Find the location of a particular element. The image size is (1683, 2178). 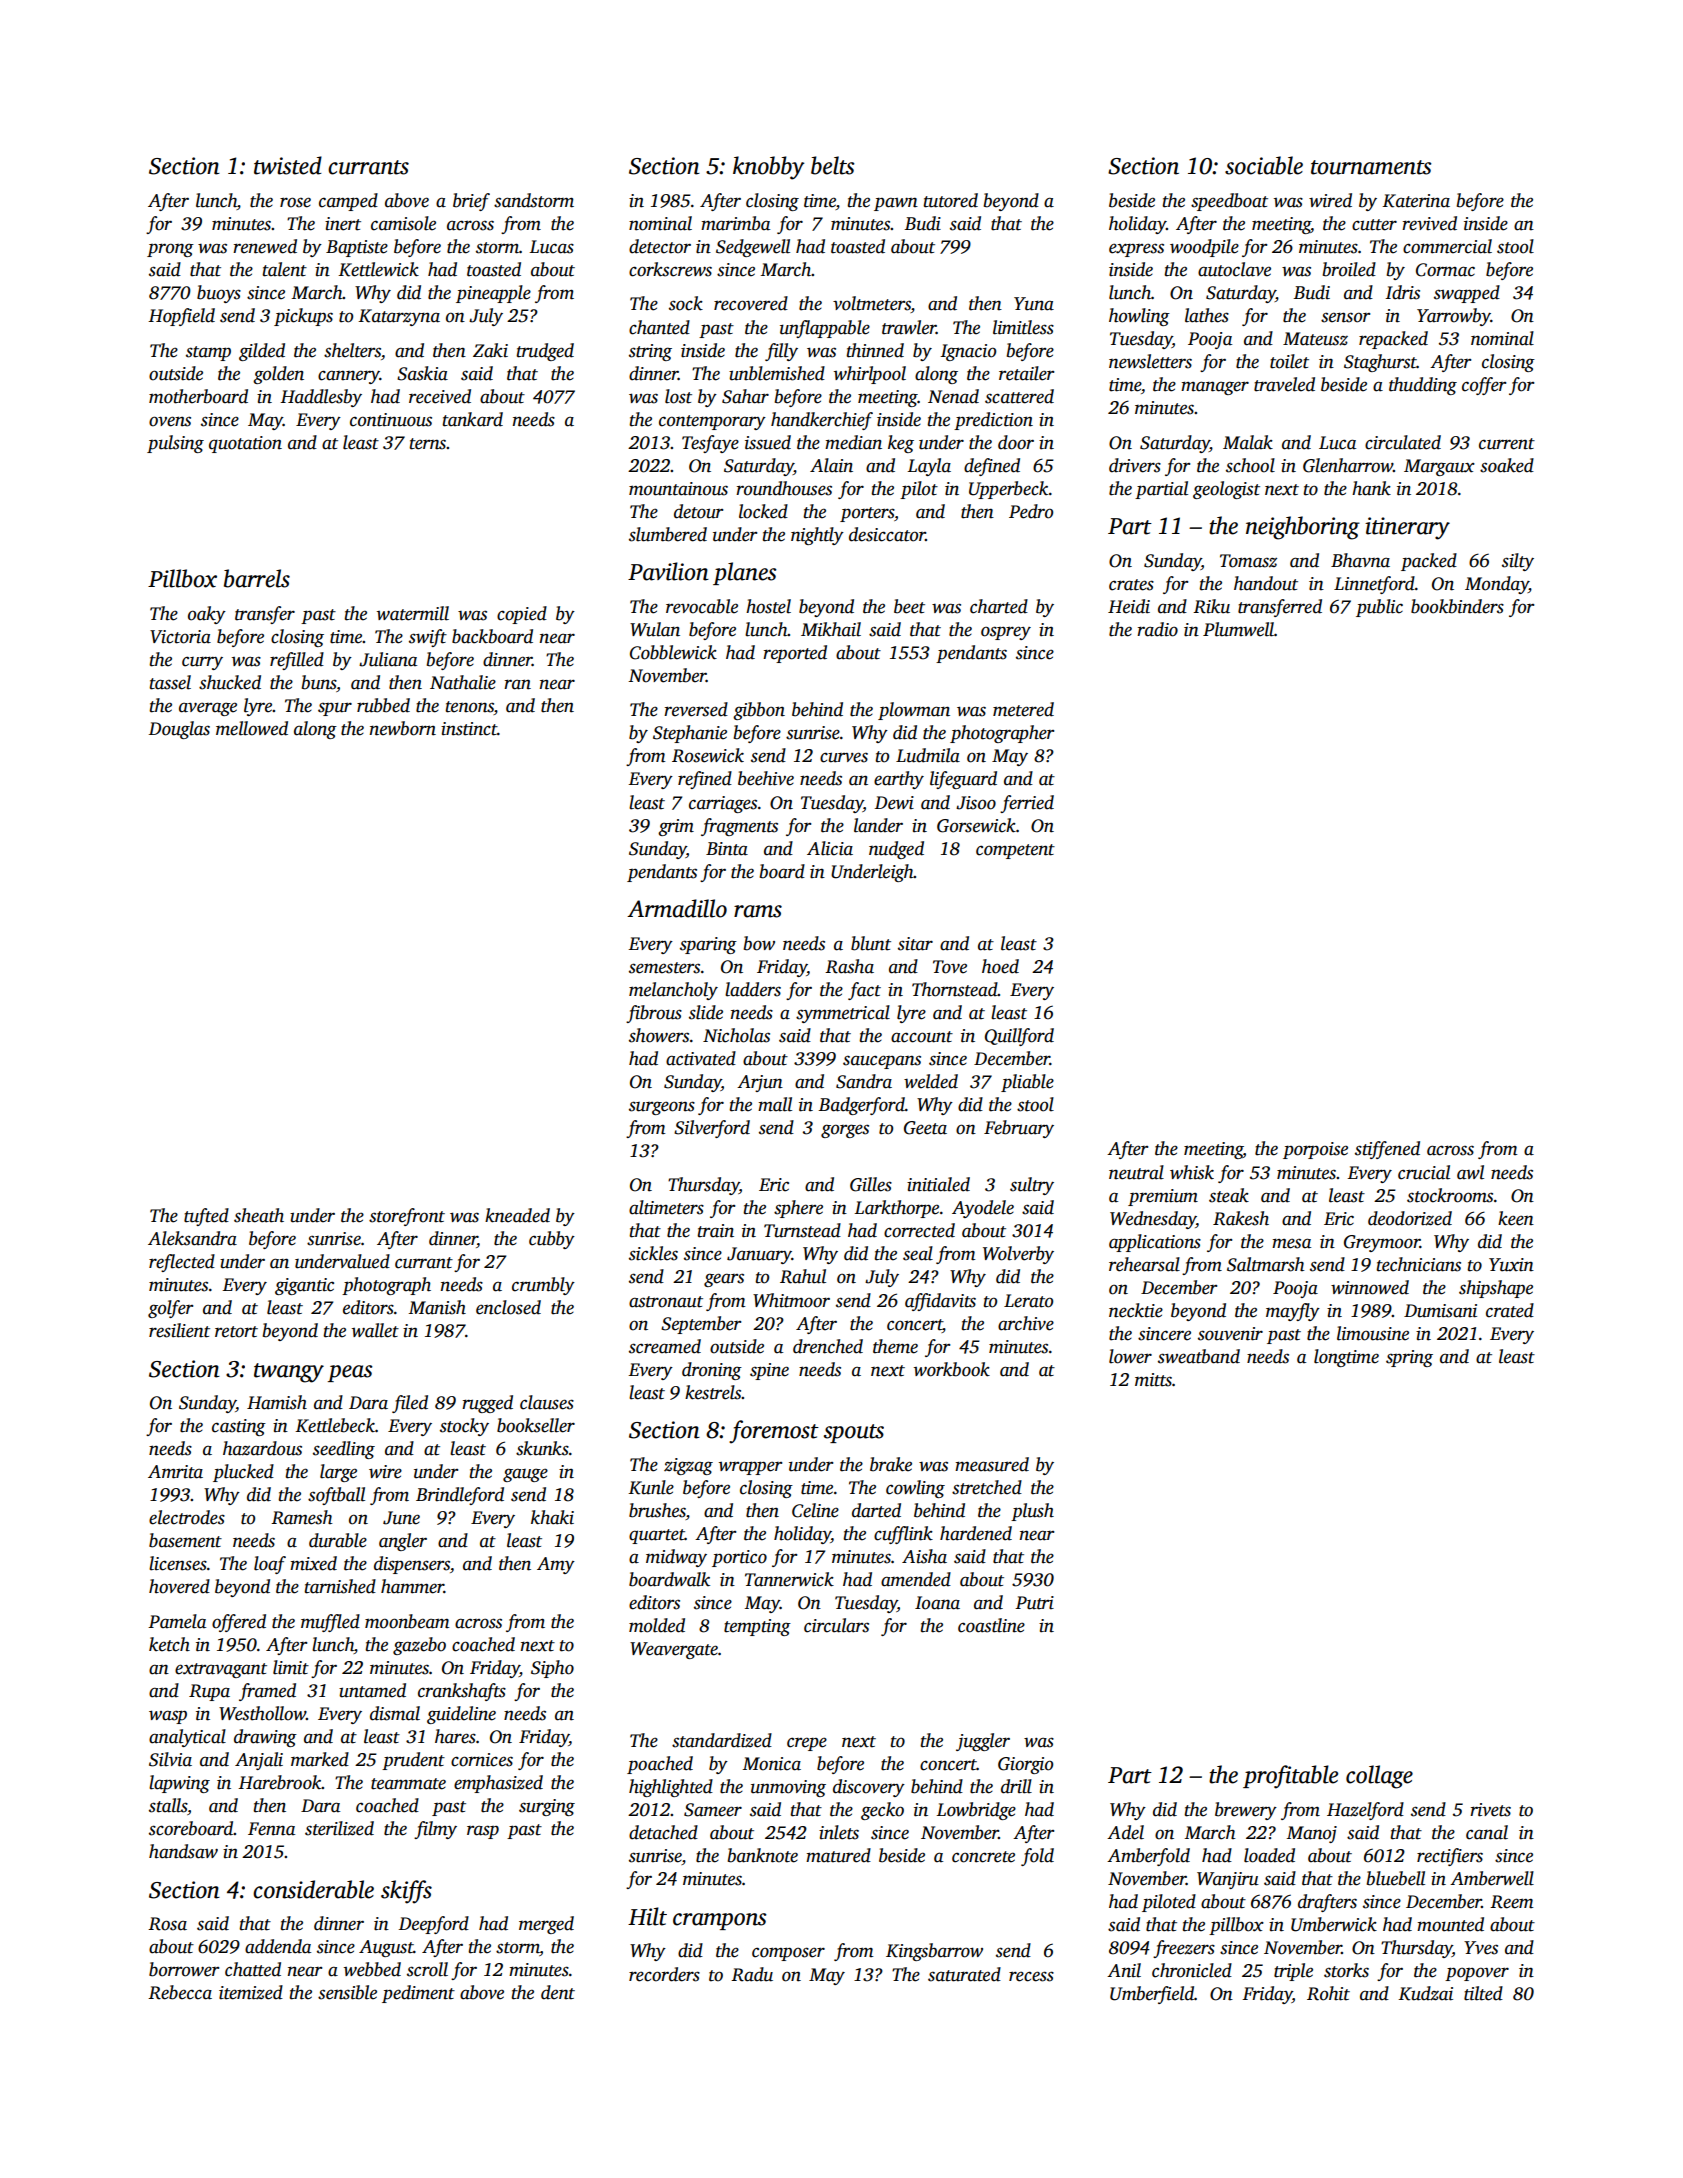

Rohit is located at coordinates (1328, 1993).
